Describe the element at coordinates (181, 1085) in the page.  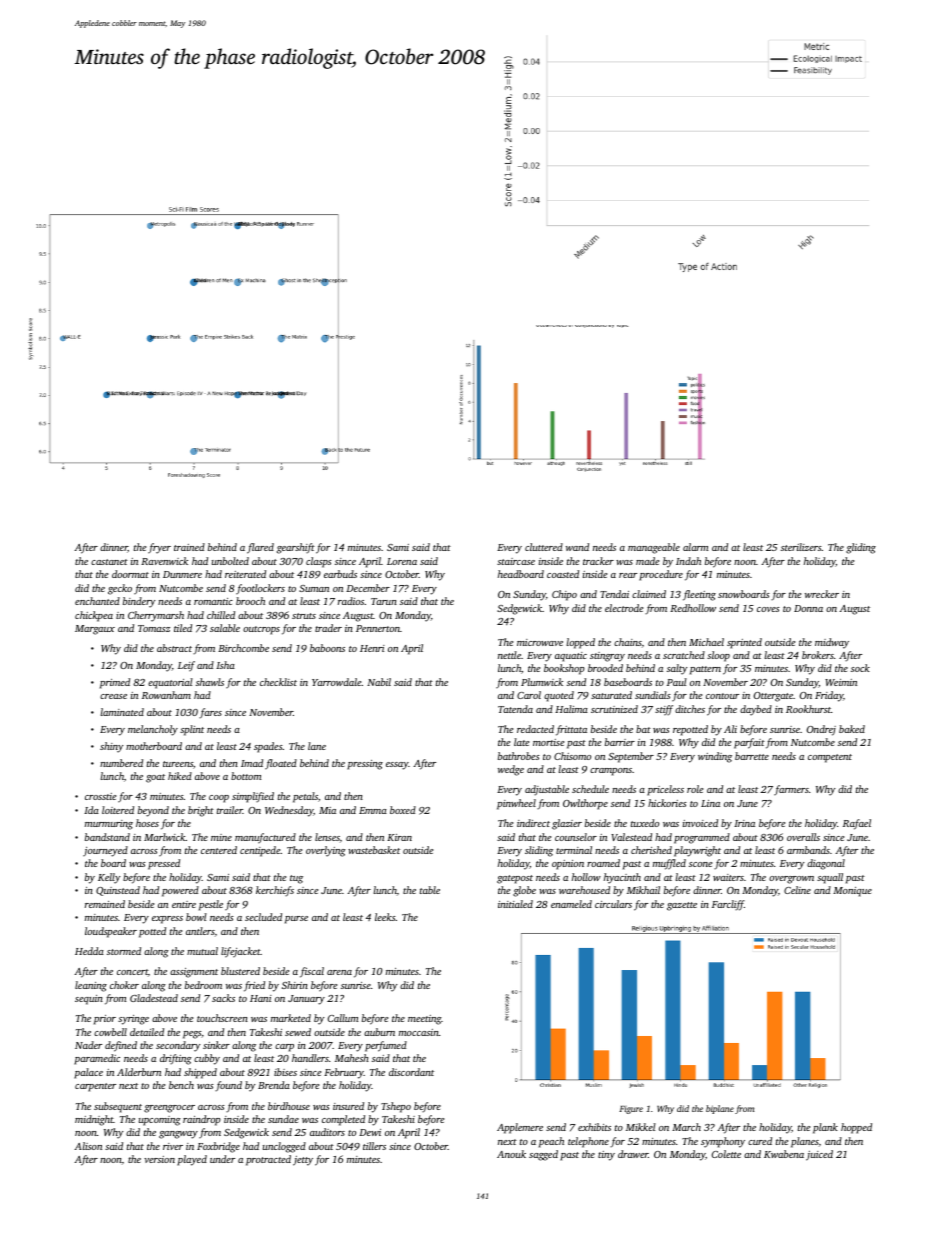
I see `bench` at that location.
